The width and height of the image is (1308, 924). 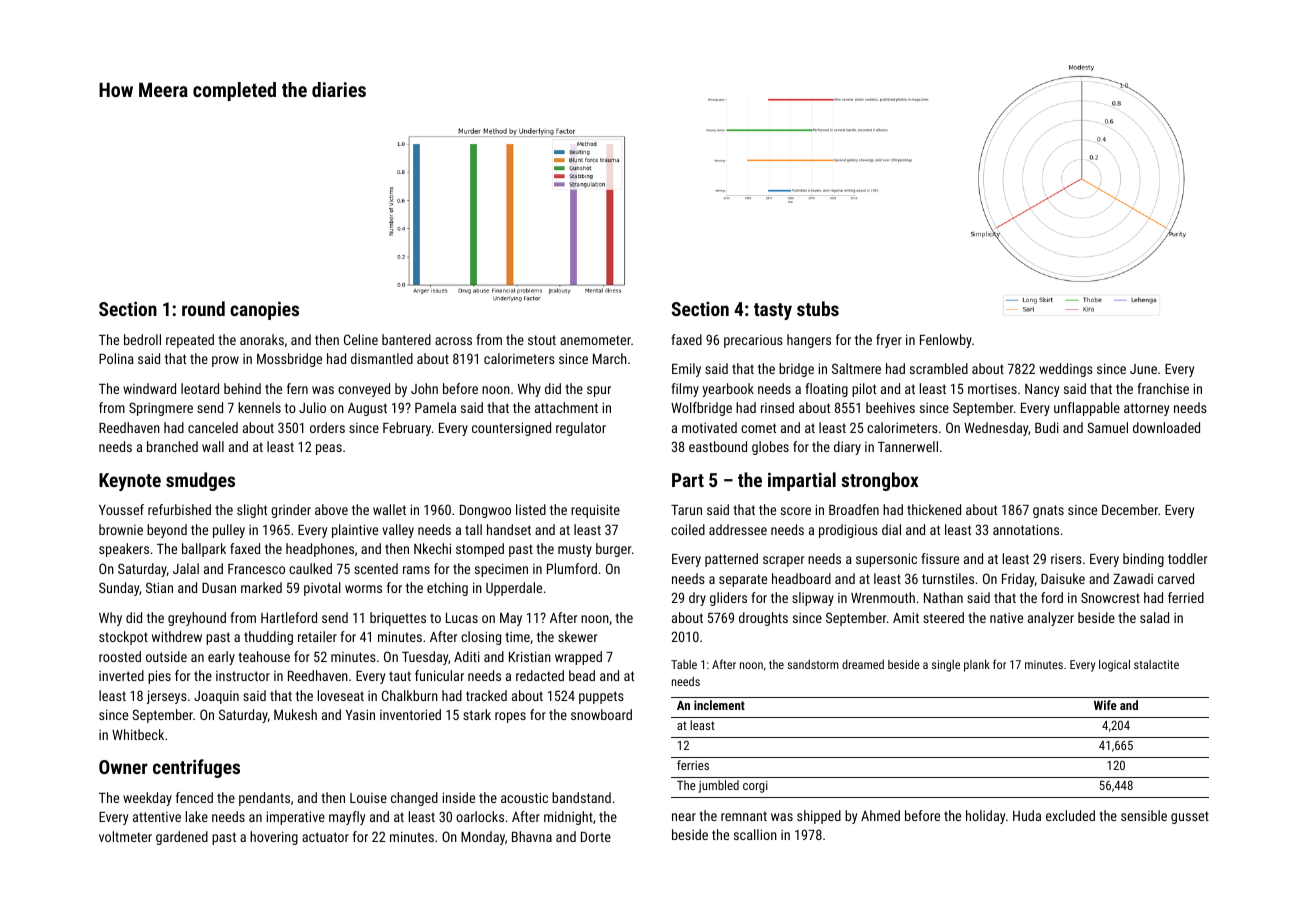 What do you see at coordinates (125, 836) in the image?
I see `voltmeter` at bounding box center [125, 836].
